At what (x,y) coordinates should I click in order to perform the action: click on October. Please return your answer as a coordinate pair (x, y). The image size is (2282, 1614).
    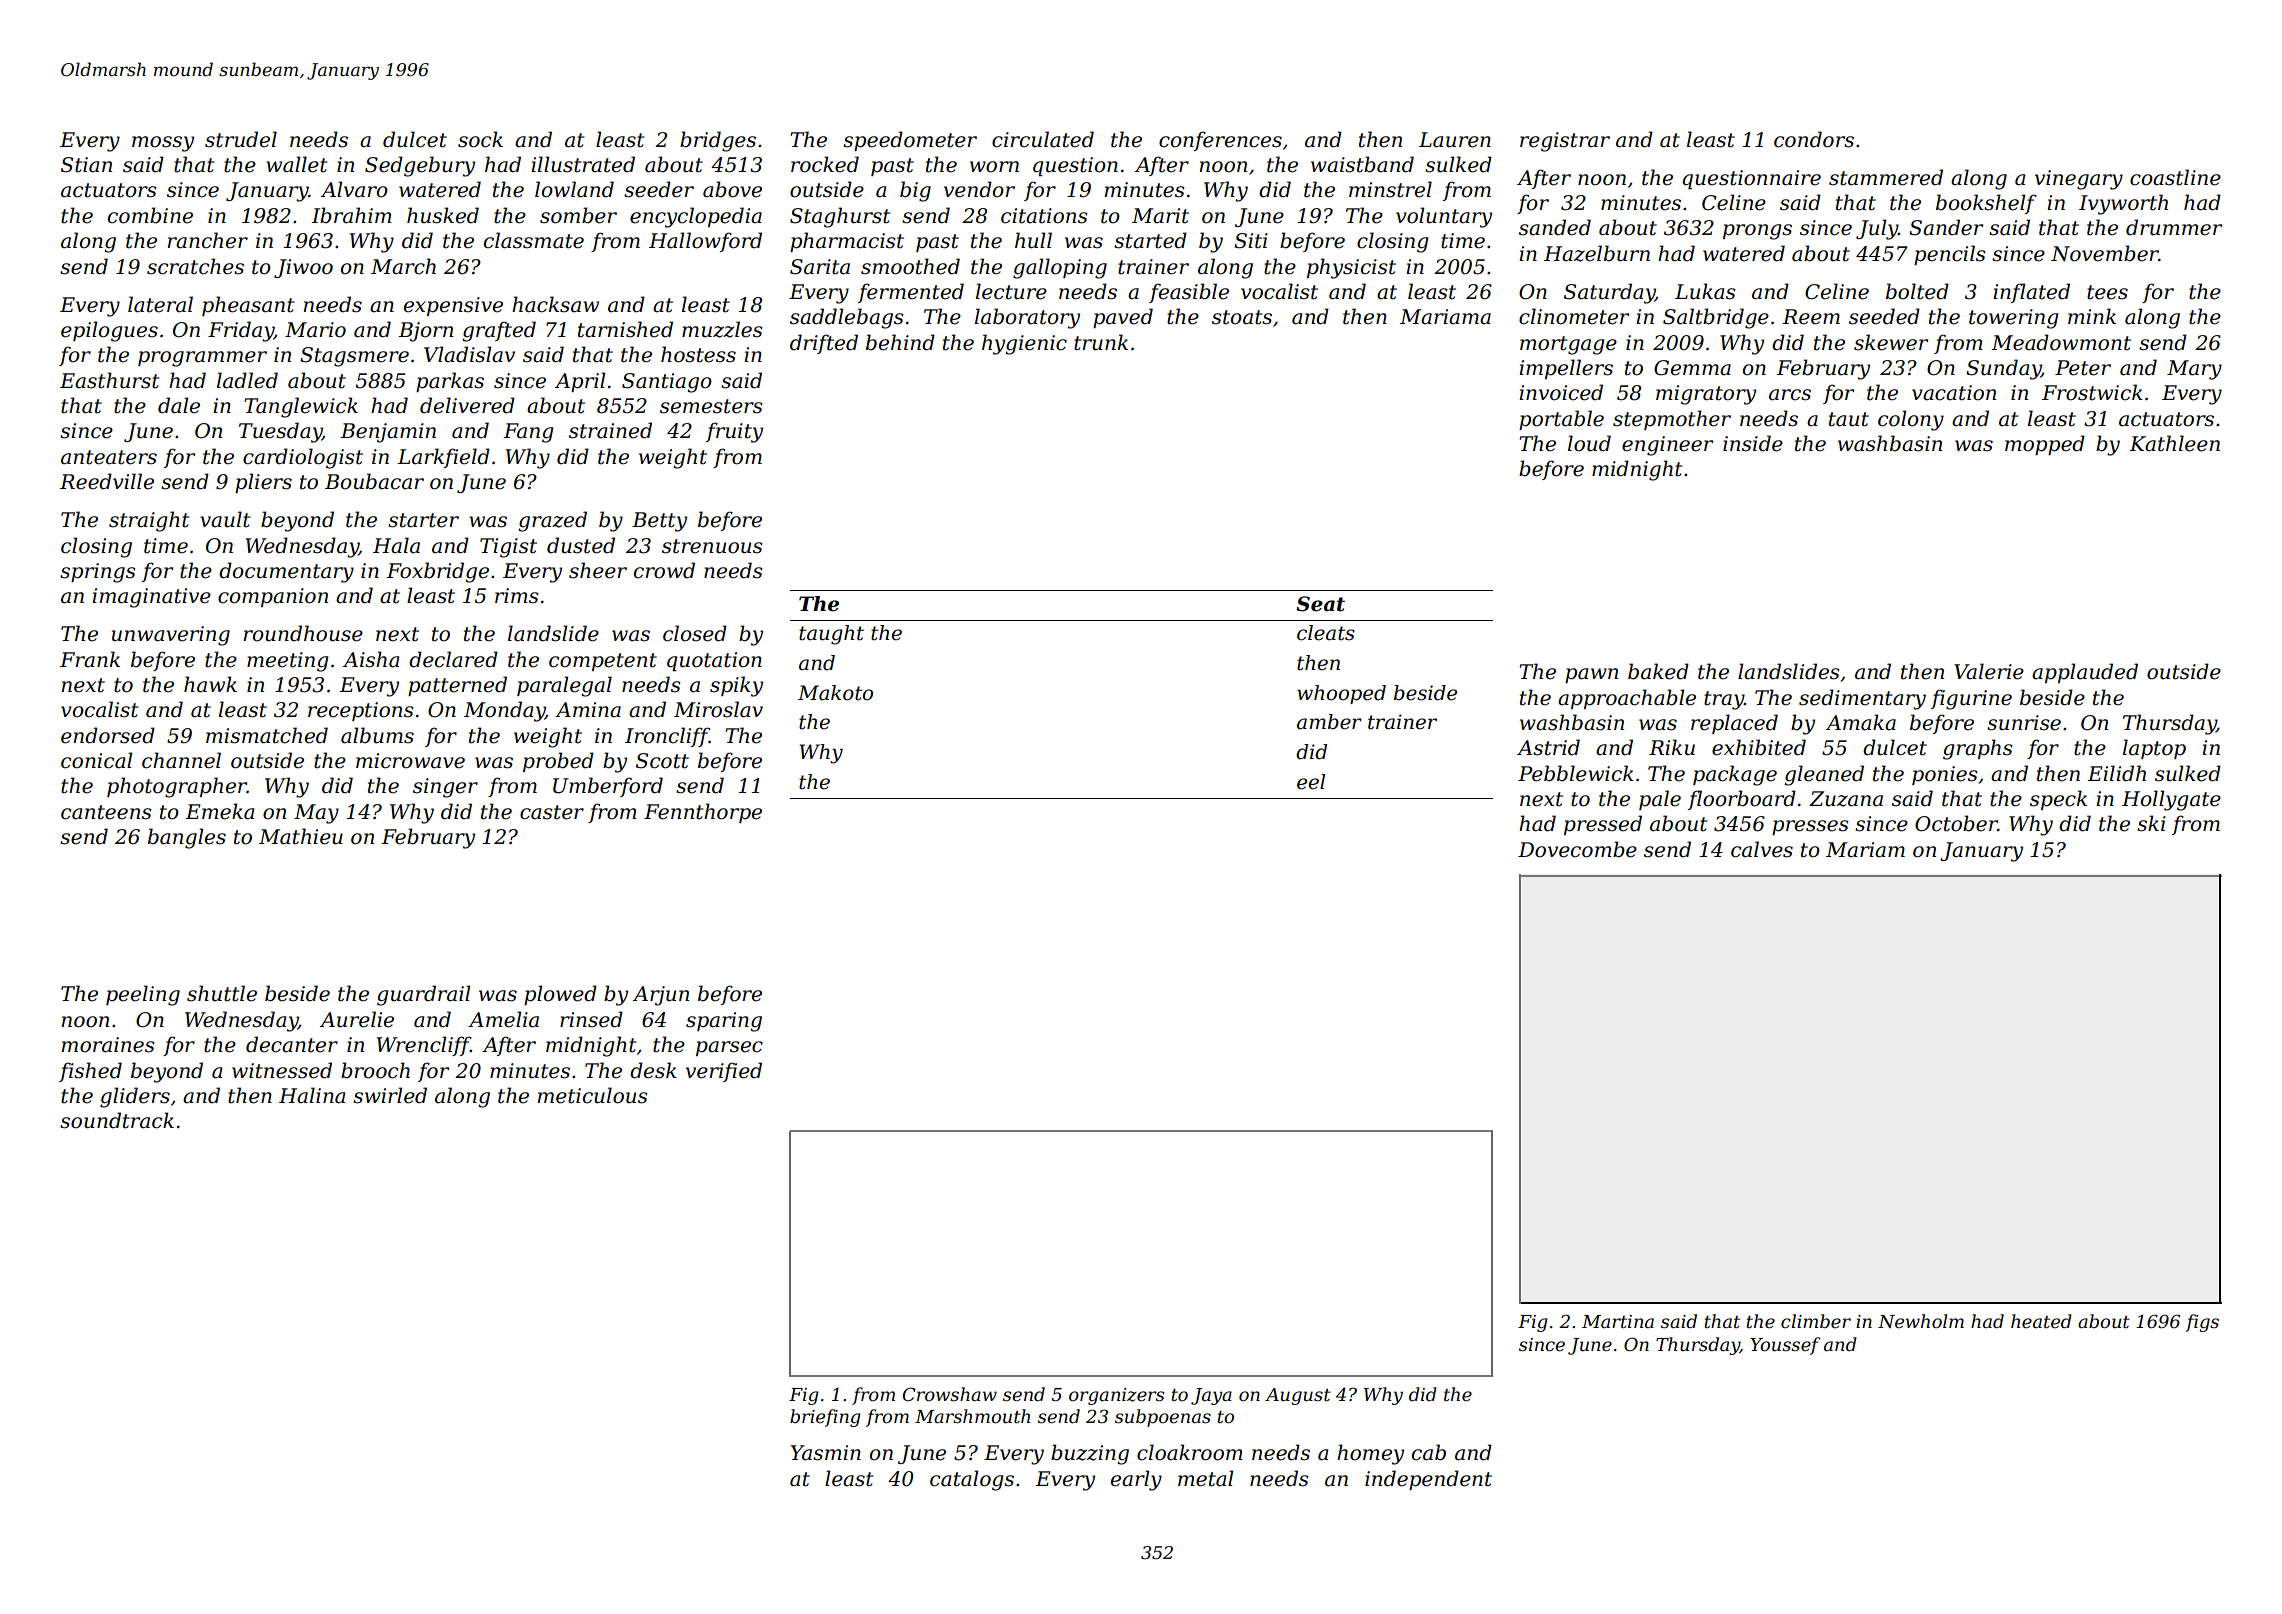
    Looking at the image, I should click on (1956, 823).
